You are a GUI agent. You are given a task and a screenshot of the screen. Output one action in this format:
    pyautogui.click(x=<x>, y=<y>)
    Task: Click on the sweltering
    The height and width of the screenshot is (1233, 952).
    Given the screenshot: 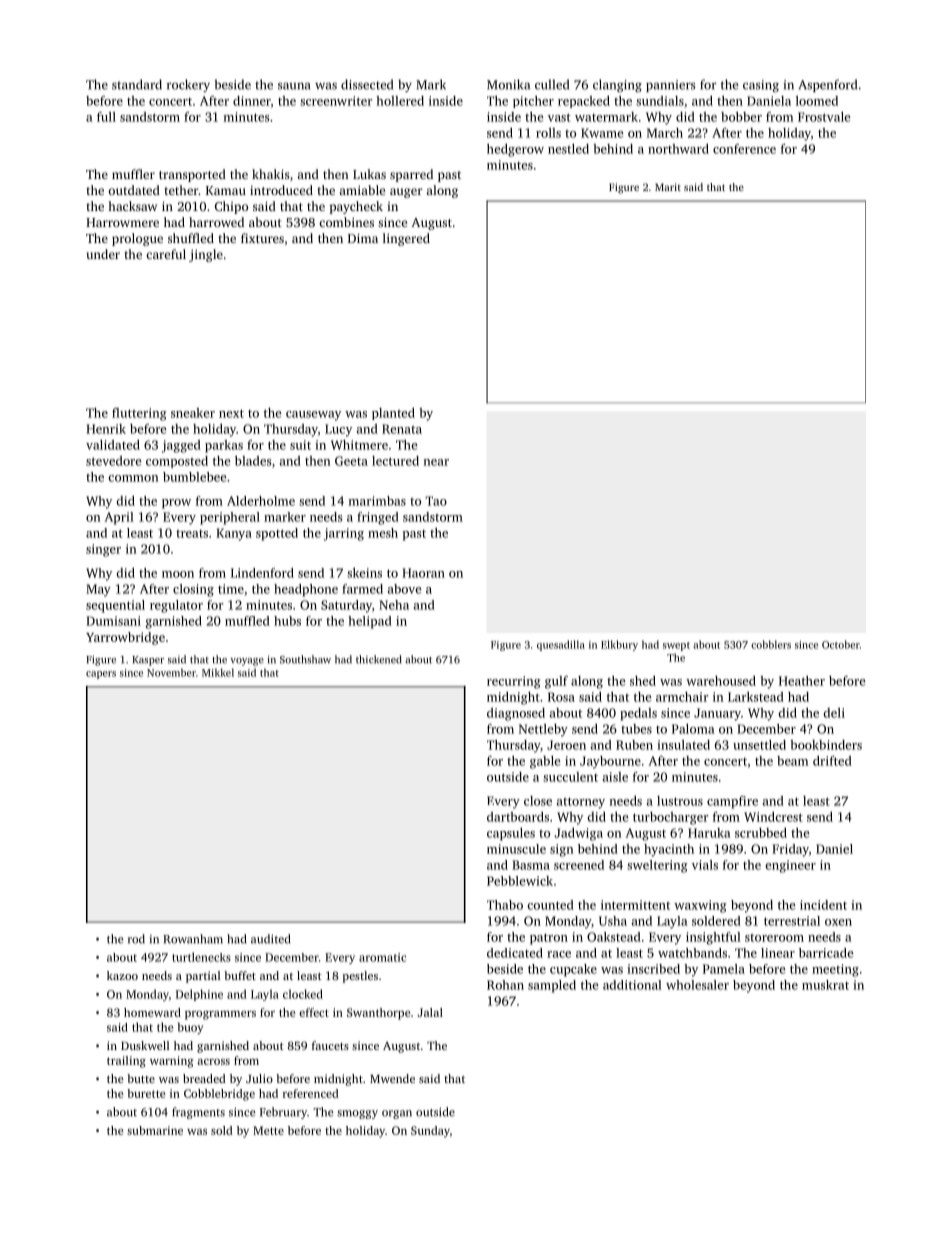 What is the action you would take?
    pyautogui.click(x=657, y=866)
